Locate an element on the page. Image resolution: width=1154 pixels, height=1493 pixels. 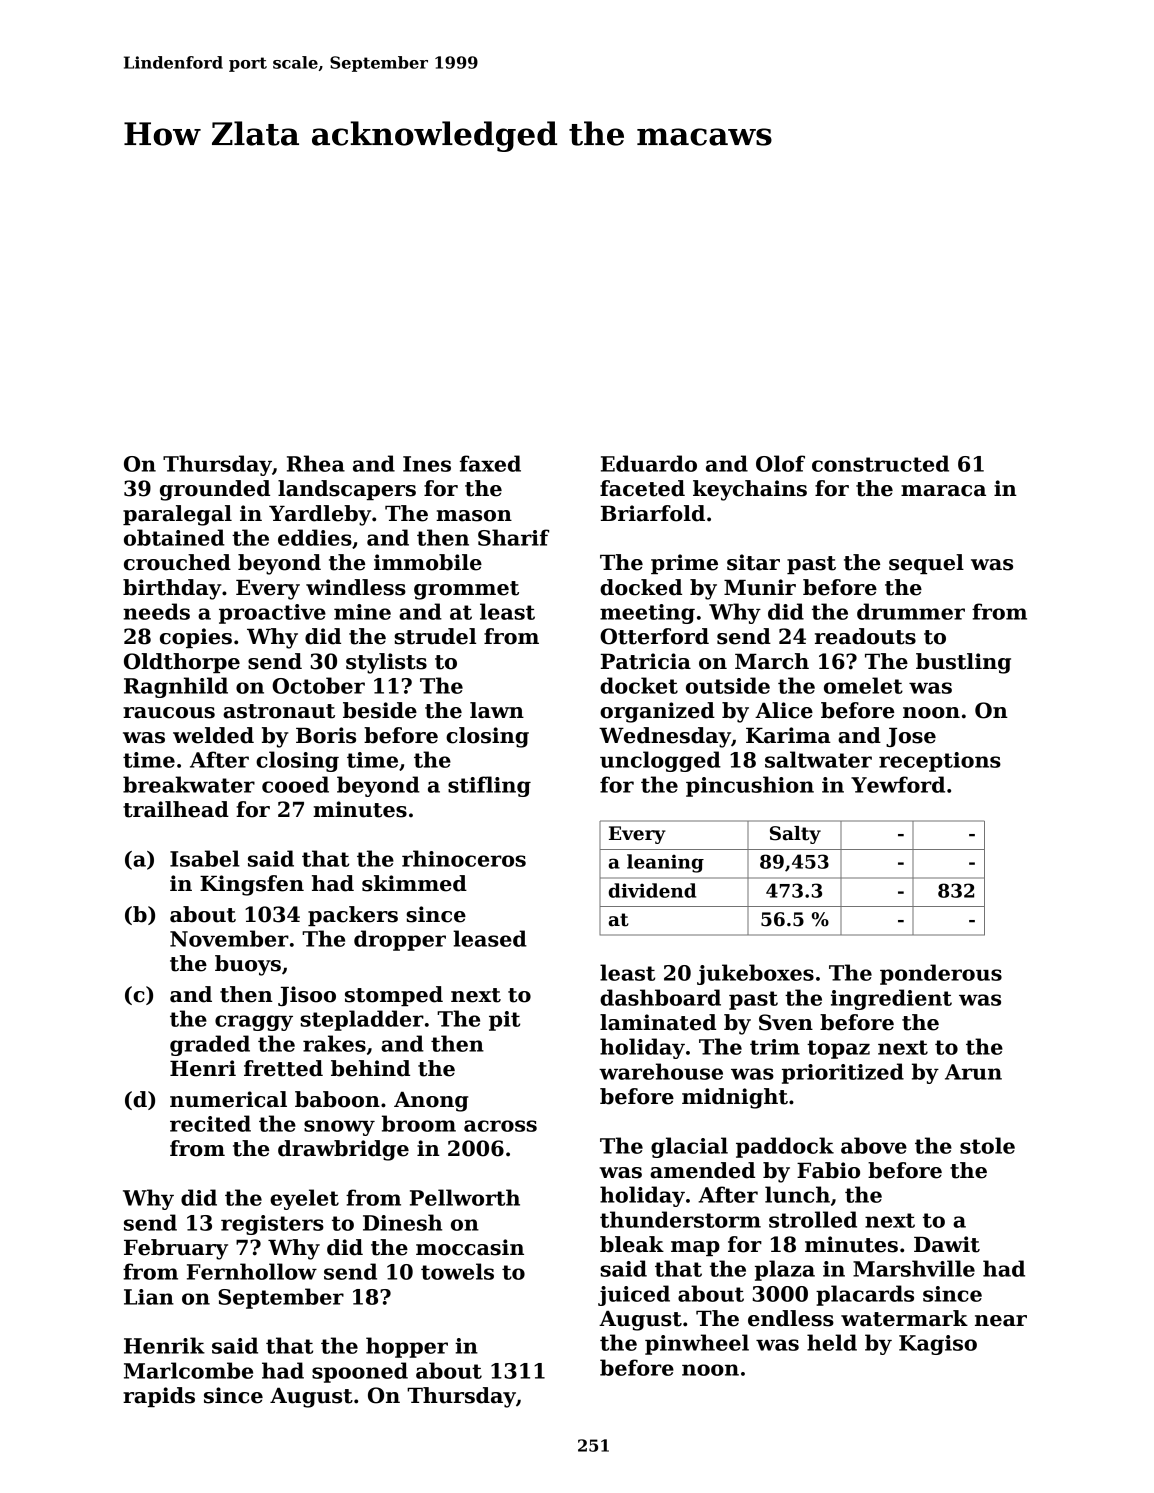
recited is located at coordinates (210, 1123).
